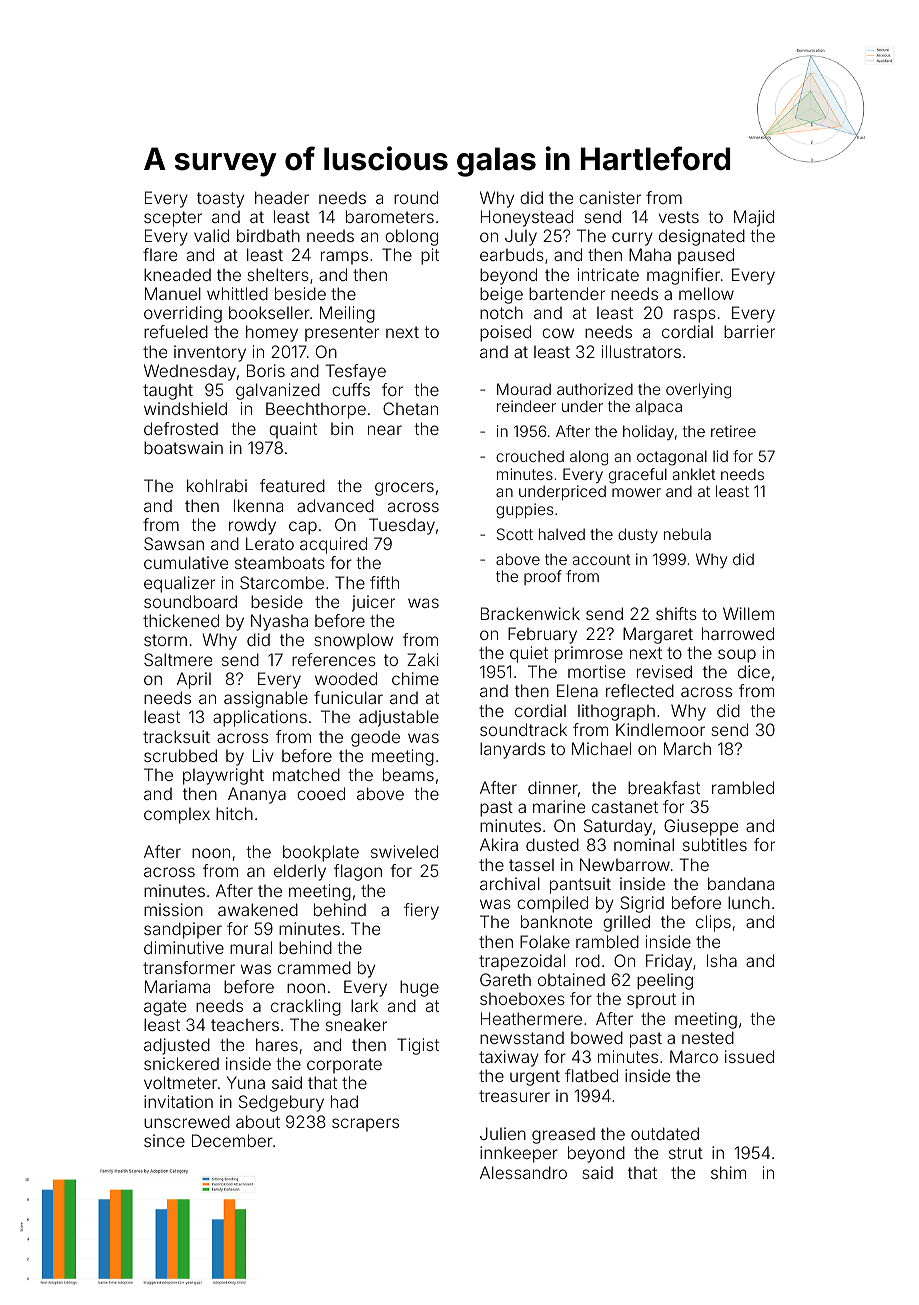 The width and height of the page is (919, 1305). What do you see at coordinates (527, 218) in the page?
I see `Honeystead` at bounding box center [527, 218].
